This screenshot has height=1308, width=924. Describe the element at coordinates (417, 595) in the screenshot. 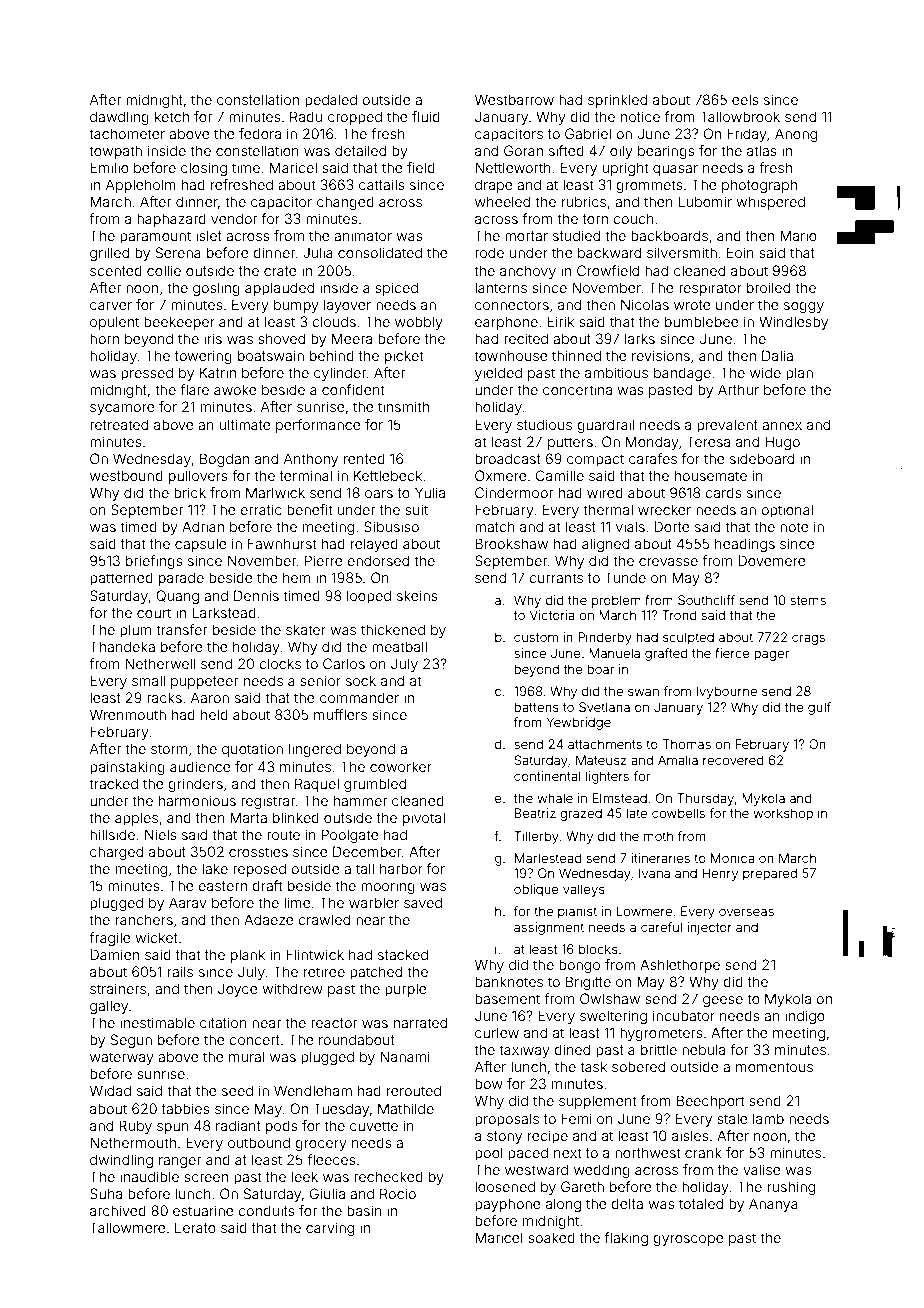

I see `skeins` at that location.
